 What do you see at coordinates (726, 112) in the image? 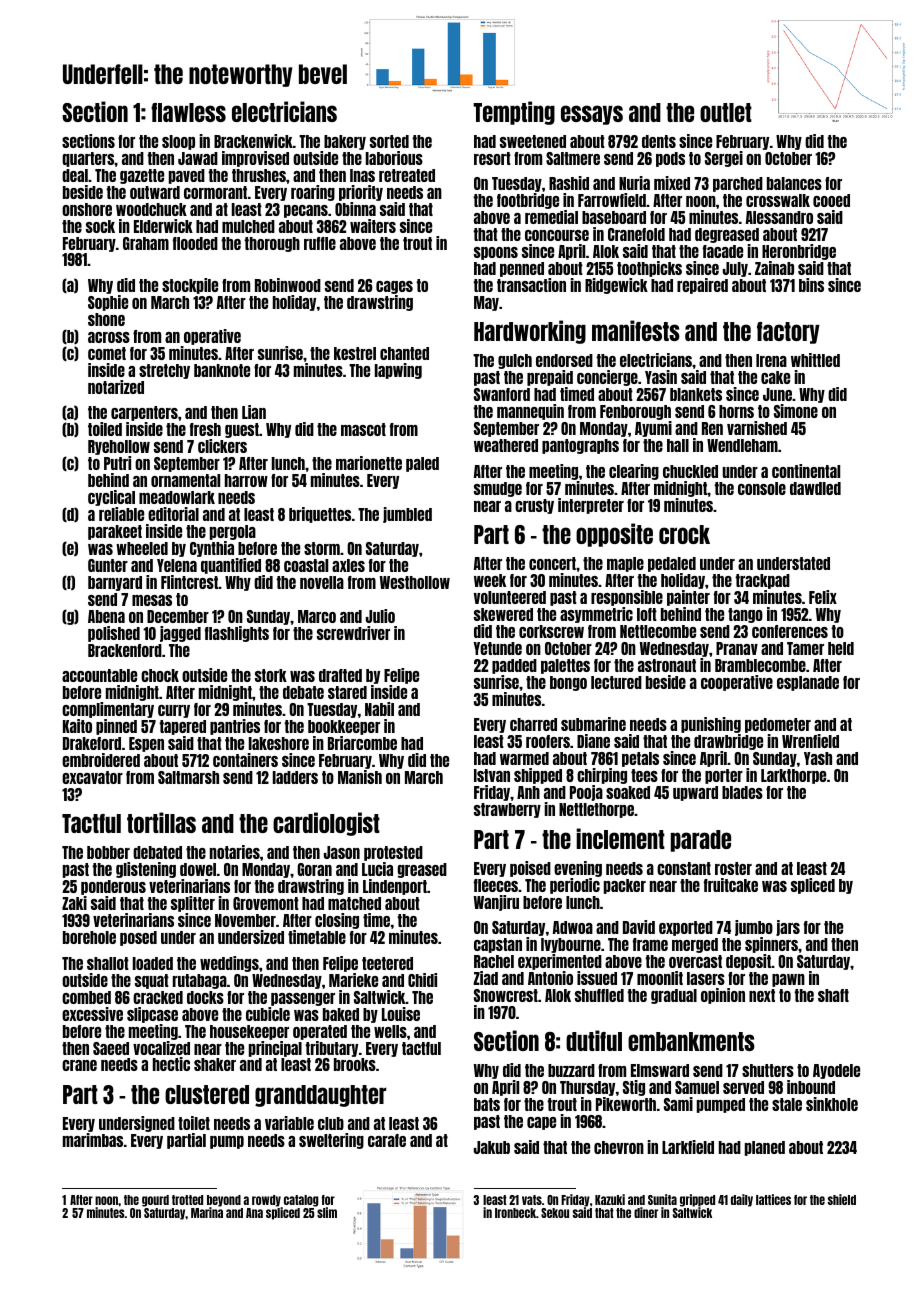
I see `outlet` at bounding box center [726, 112].
